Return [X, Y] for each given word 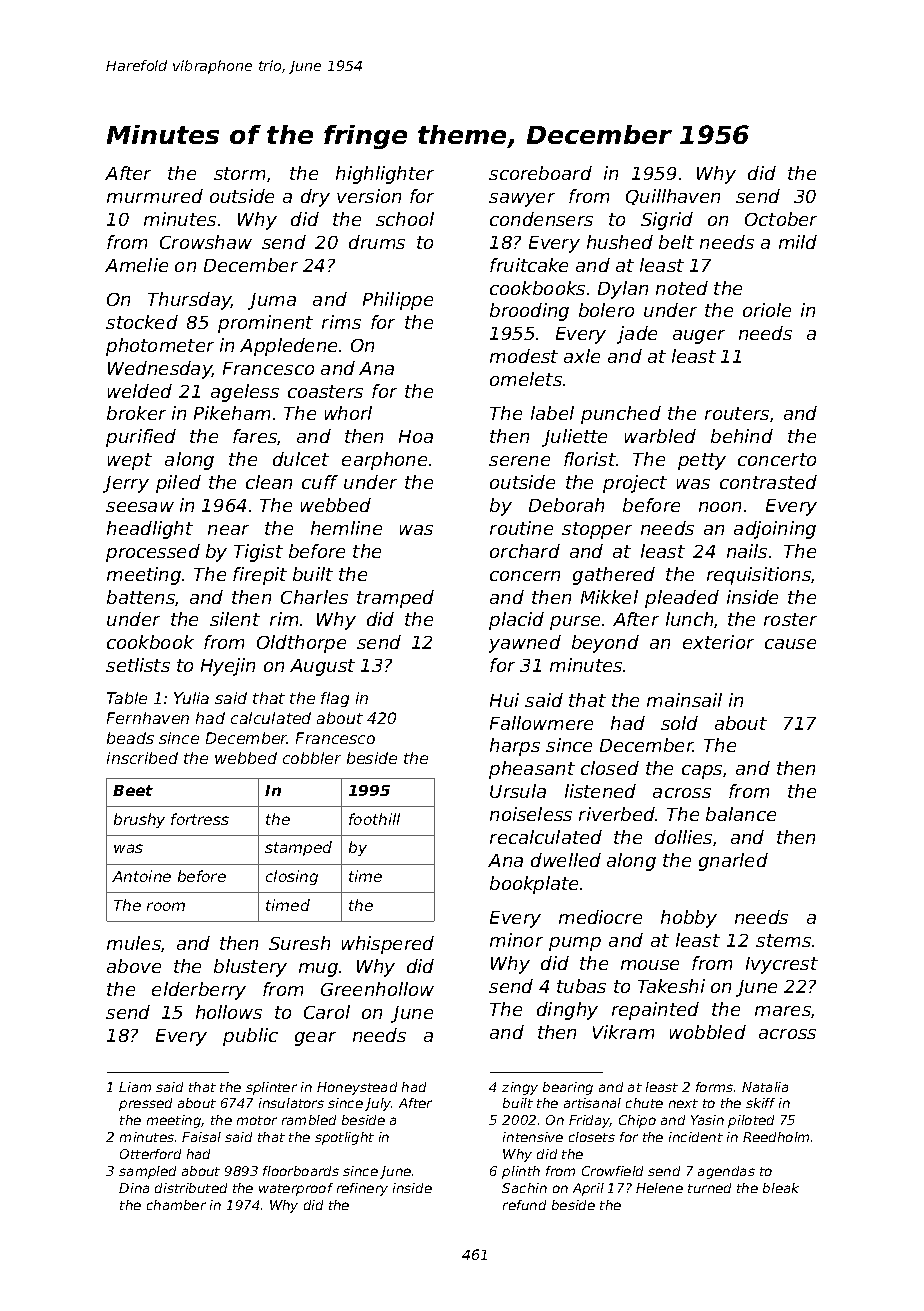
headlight [150, 530]
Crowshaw [206, 242]
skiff [760, 1103]
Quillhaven [673, 197]
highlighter [385, 175]
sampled [147, 1172]
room [166, 906]
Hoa [416, 436]
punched [621, 415]
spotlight [344, 1138]
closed [610, 768]
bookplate [534, 885]
